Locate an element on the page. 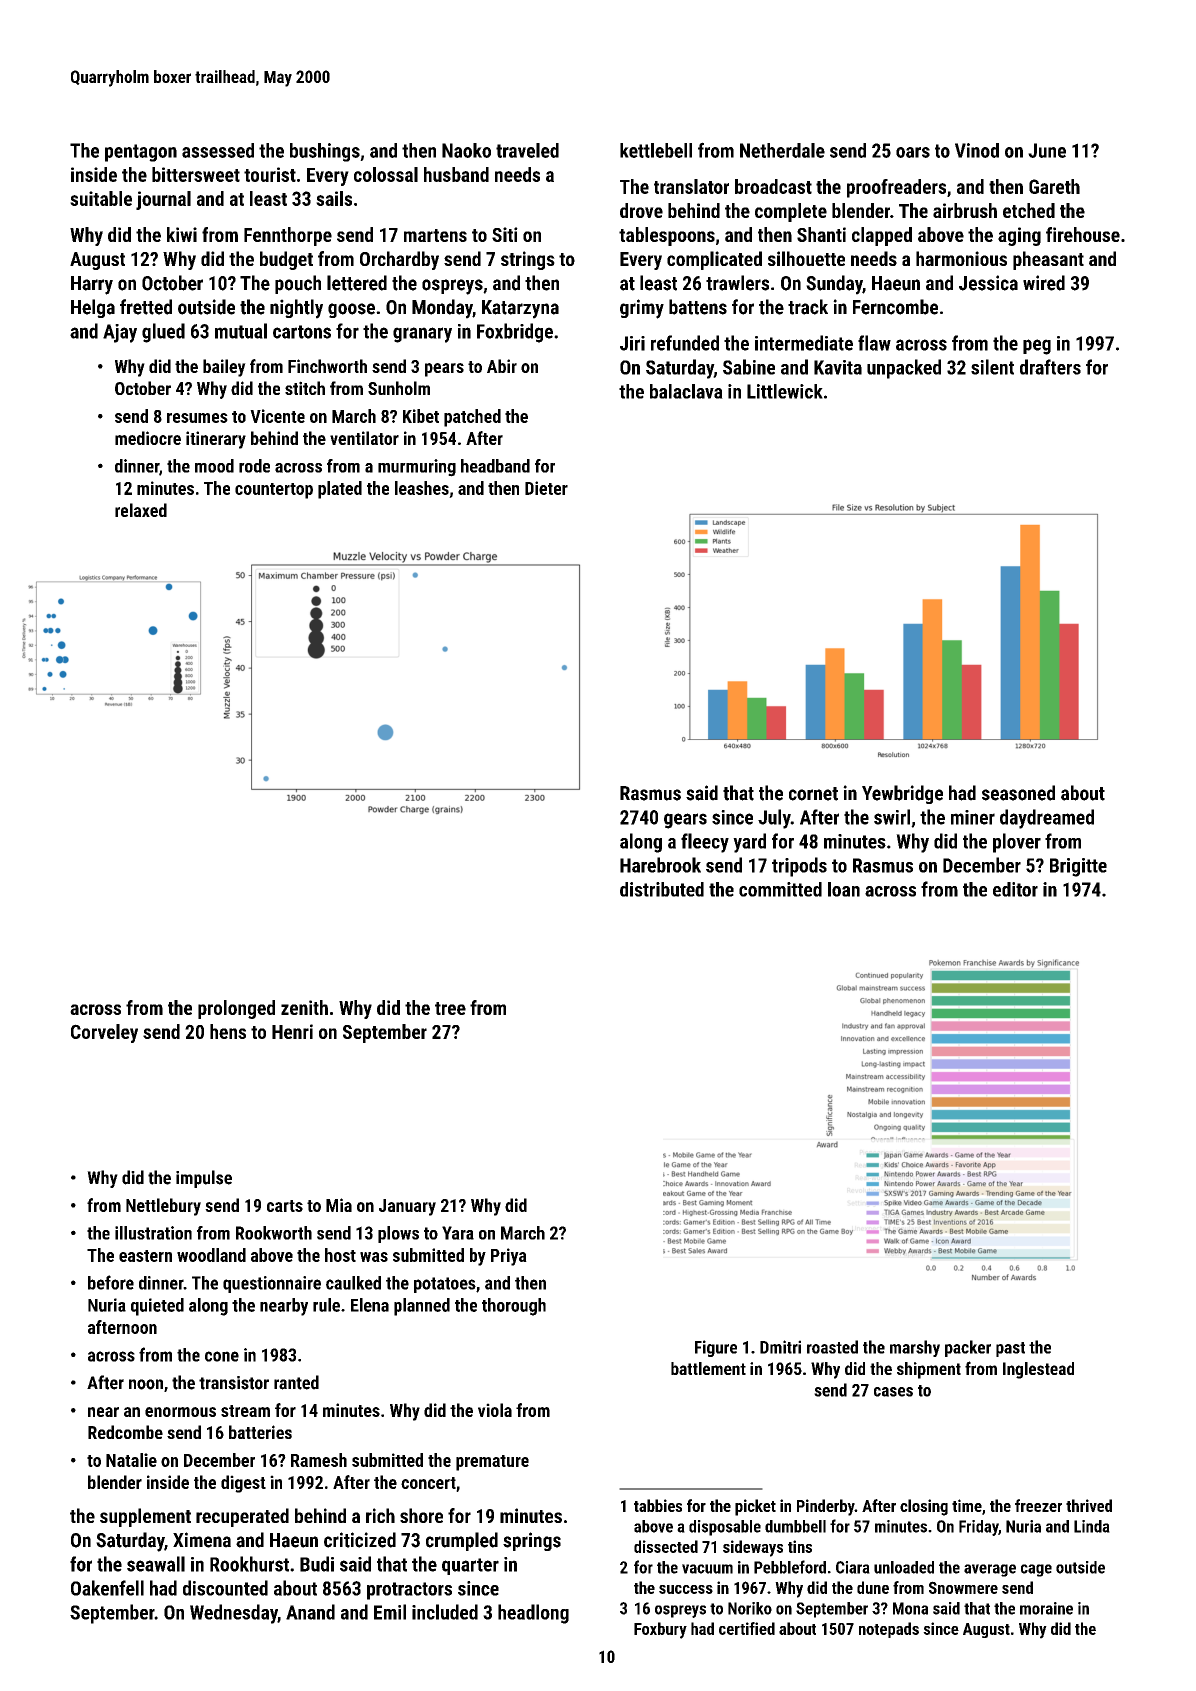 The image size is (1196, 1691). Inglestead is located at coordinates (1038, 1370).
